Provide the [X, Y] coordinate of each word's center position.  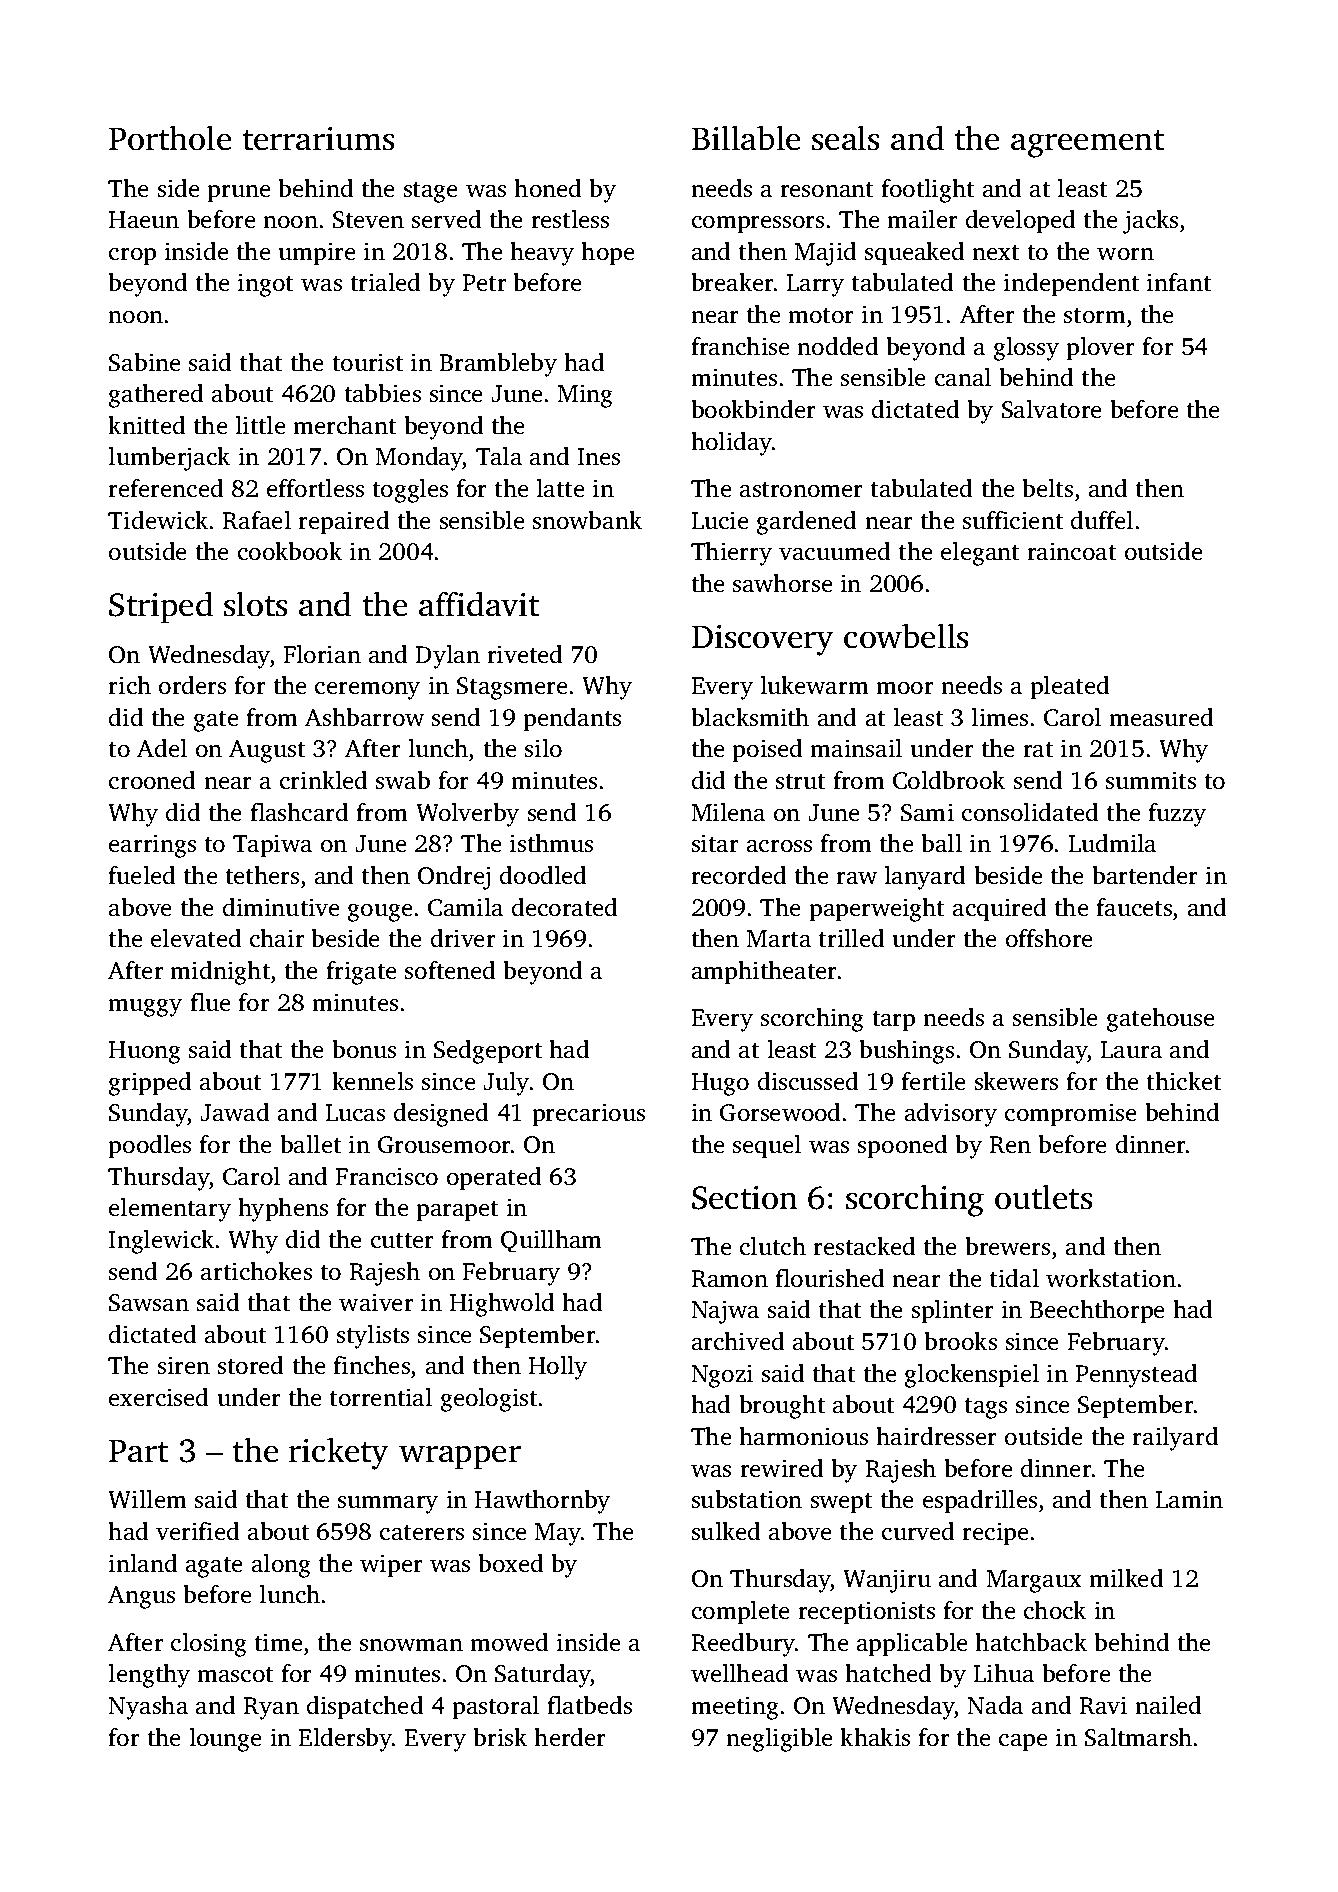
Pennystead [1137, 1376]
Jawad [235, 1112]
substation [747, 1499]
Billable [746, 138]
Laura [1131, 1050]
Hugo [720, 1084]
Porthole [170, 138]
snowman [411, 1645]
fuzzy [1177, 815]
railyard [1175, 1439]
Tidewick [158, 520]
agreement [1087, 144]
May [557, 1534]
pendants [572, 720]
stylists [373, 1337]
